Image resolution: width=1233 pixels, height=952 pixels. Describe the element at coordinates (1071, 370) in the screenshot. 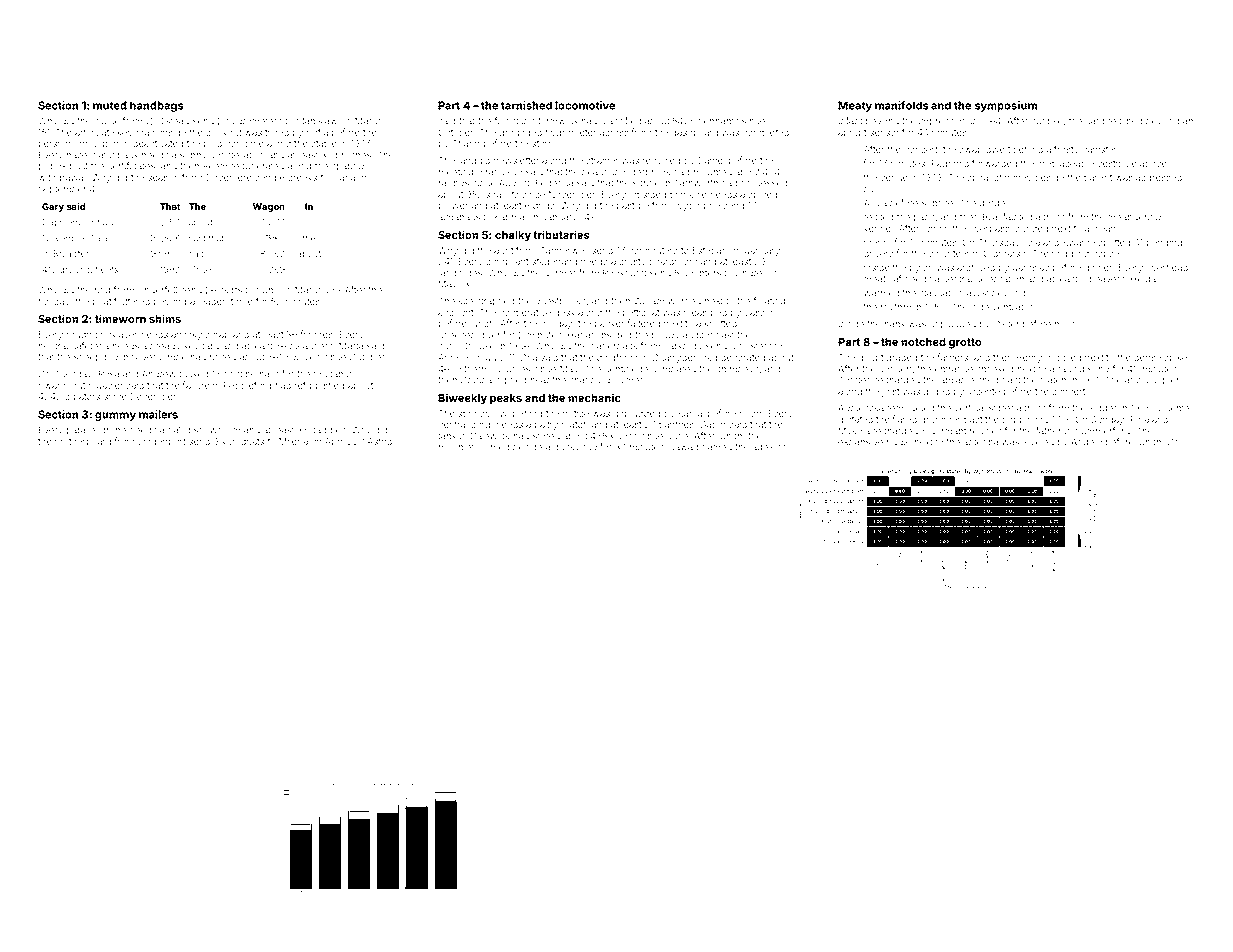

I see `racing` at that location.
